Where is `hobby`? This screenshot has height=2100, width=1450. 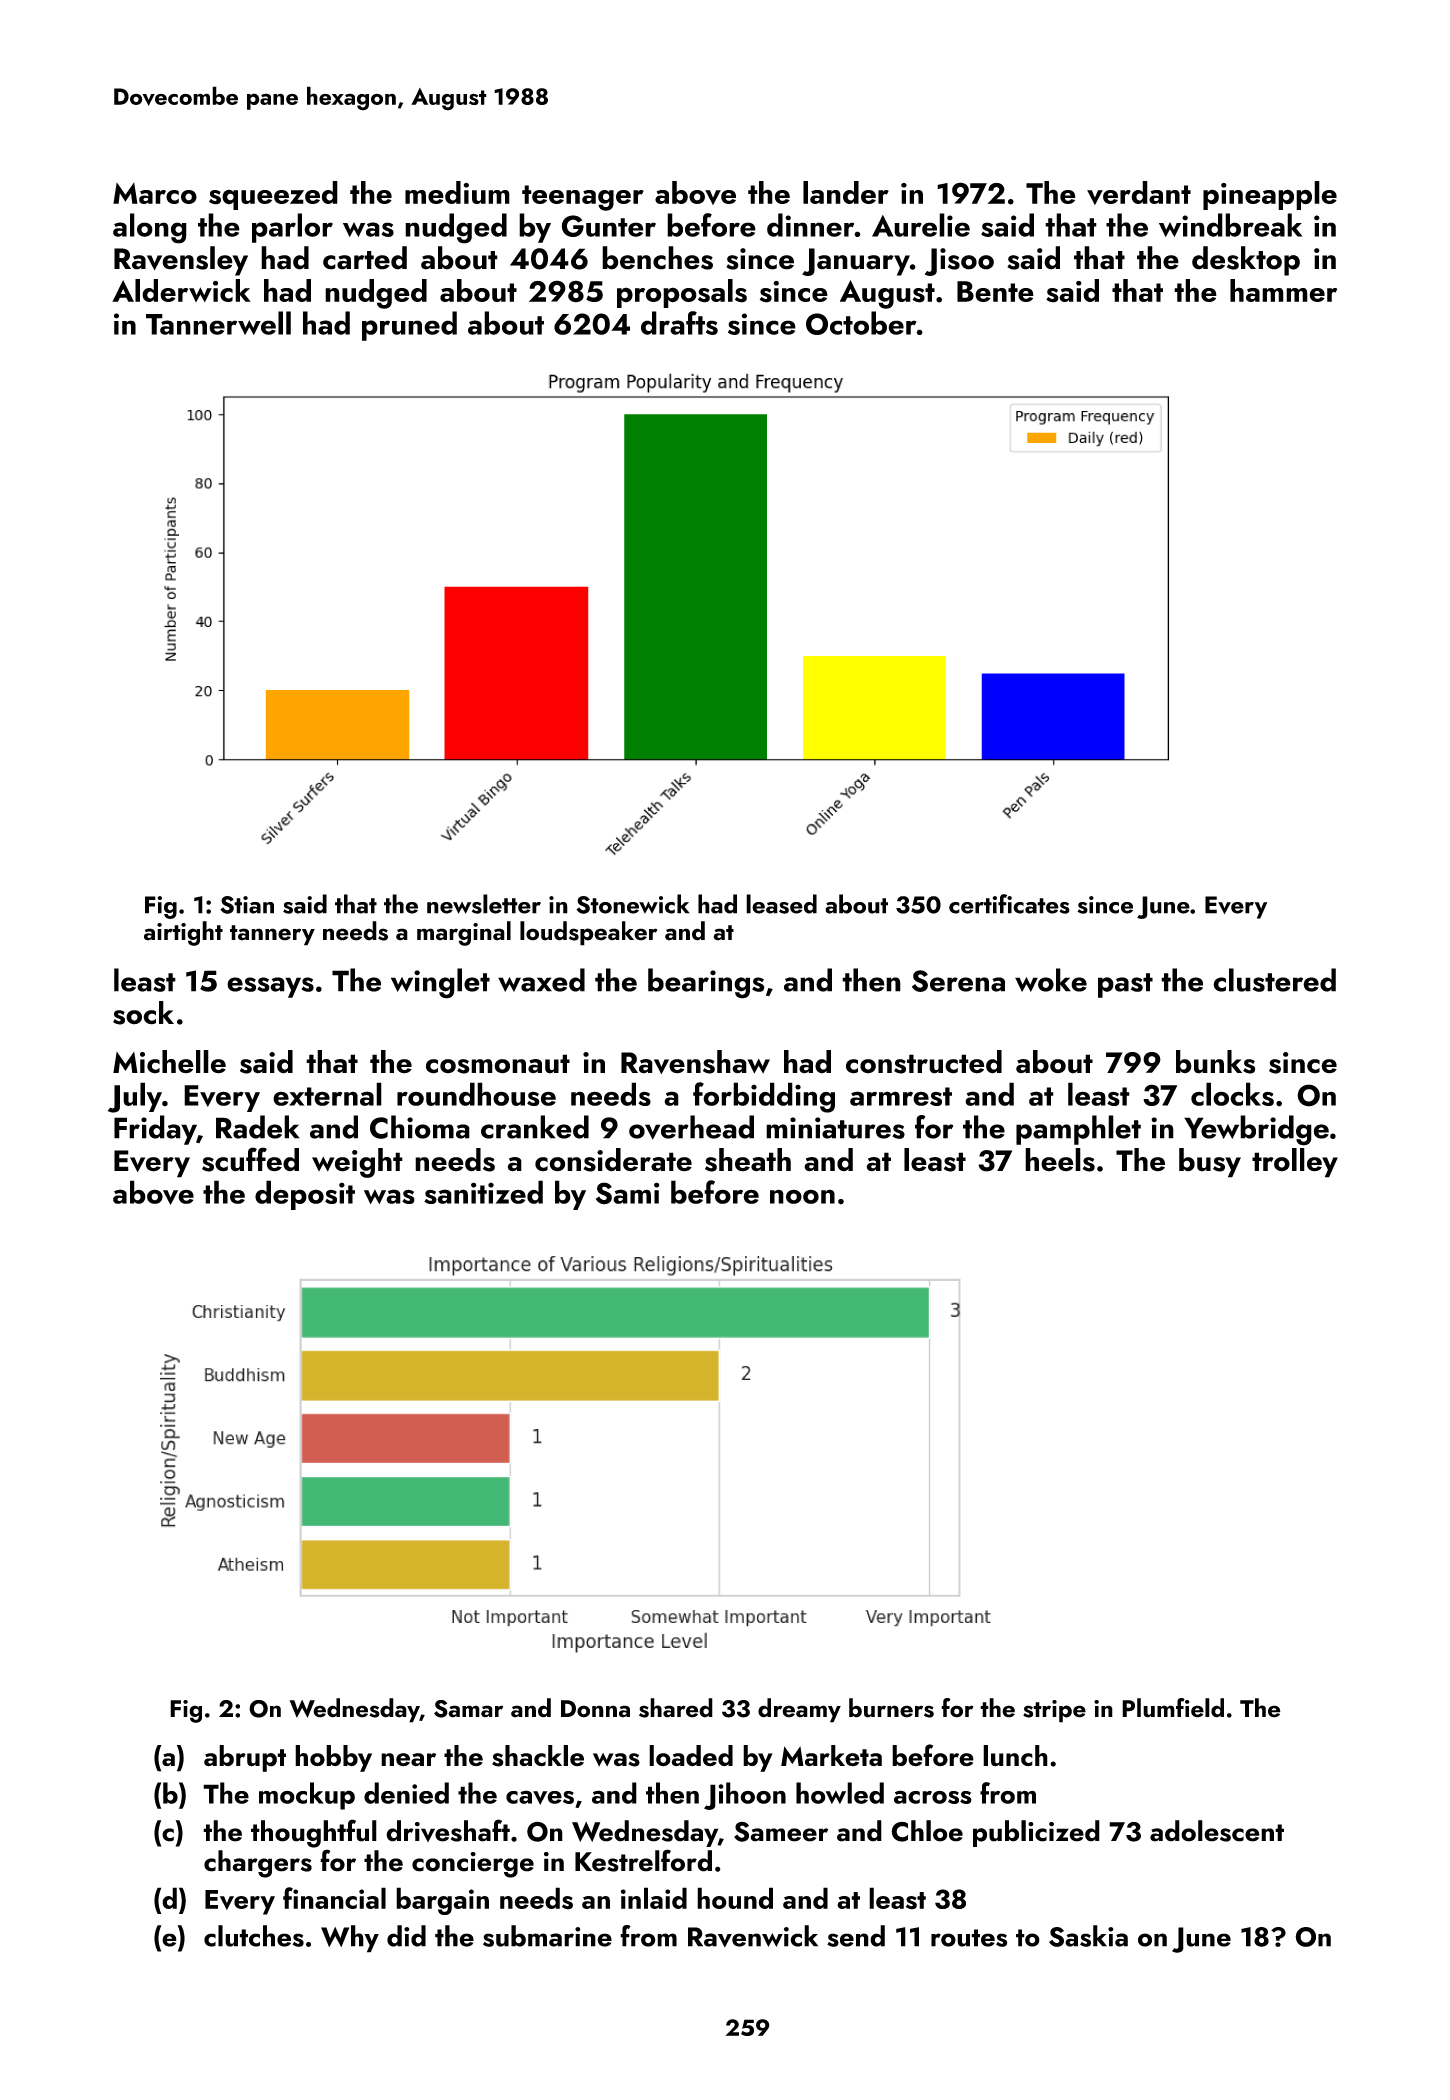
hobby is located at coordinates (333, 1758).
